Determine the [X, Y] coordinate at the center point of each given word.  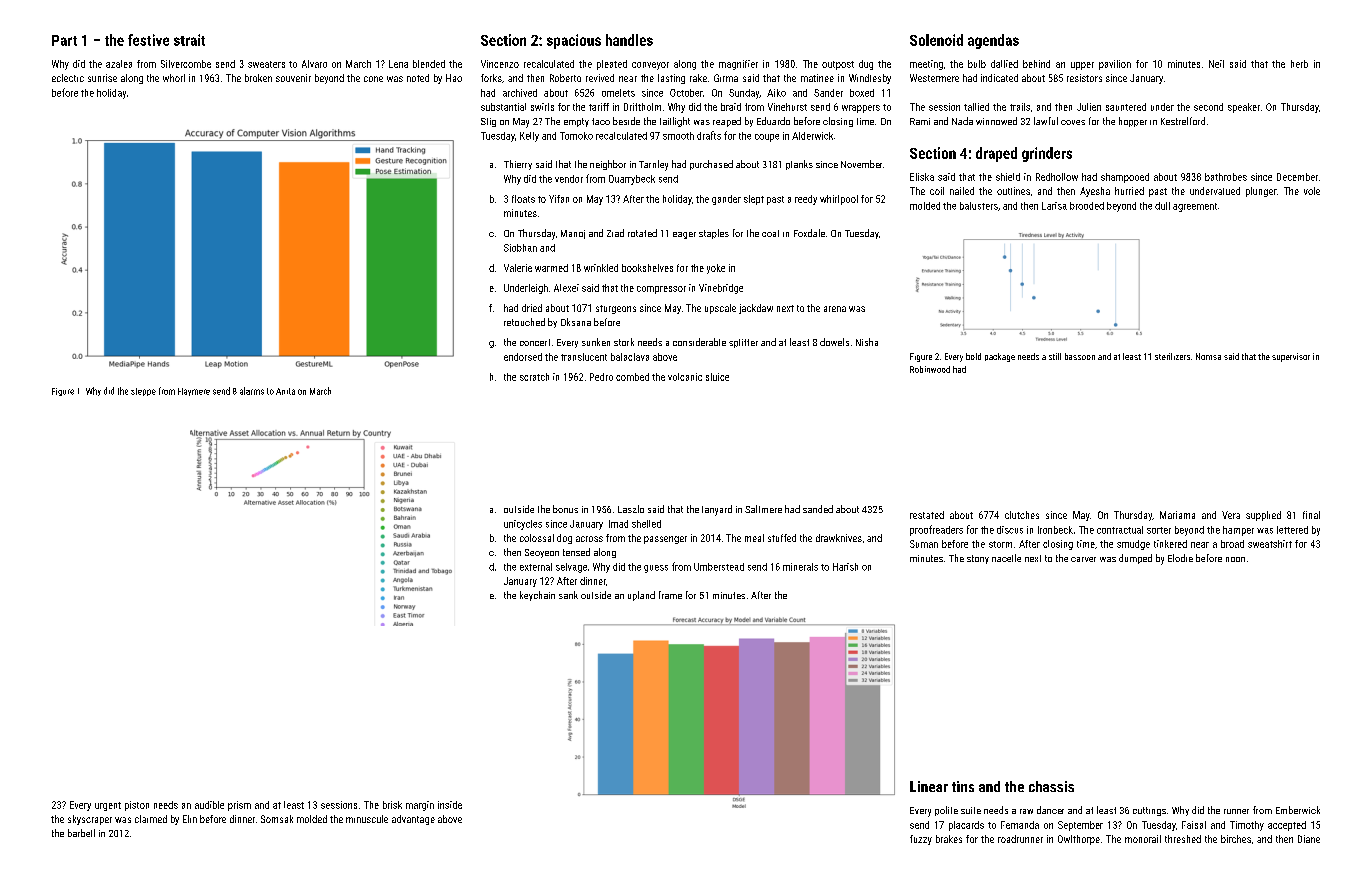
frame [670, 595]
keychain [537, 596]
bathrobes [1226, 177]
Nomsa [1208, 356]
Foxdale [809, 233]
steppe [143, 392]
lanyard [717, 510]
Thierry [518, 165]
